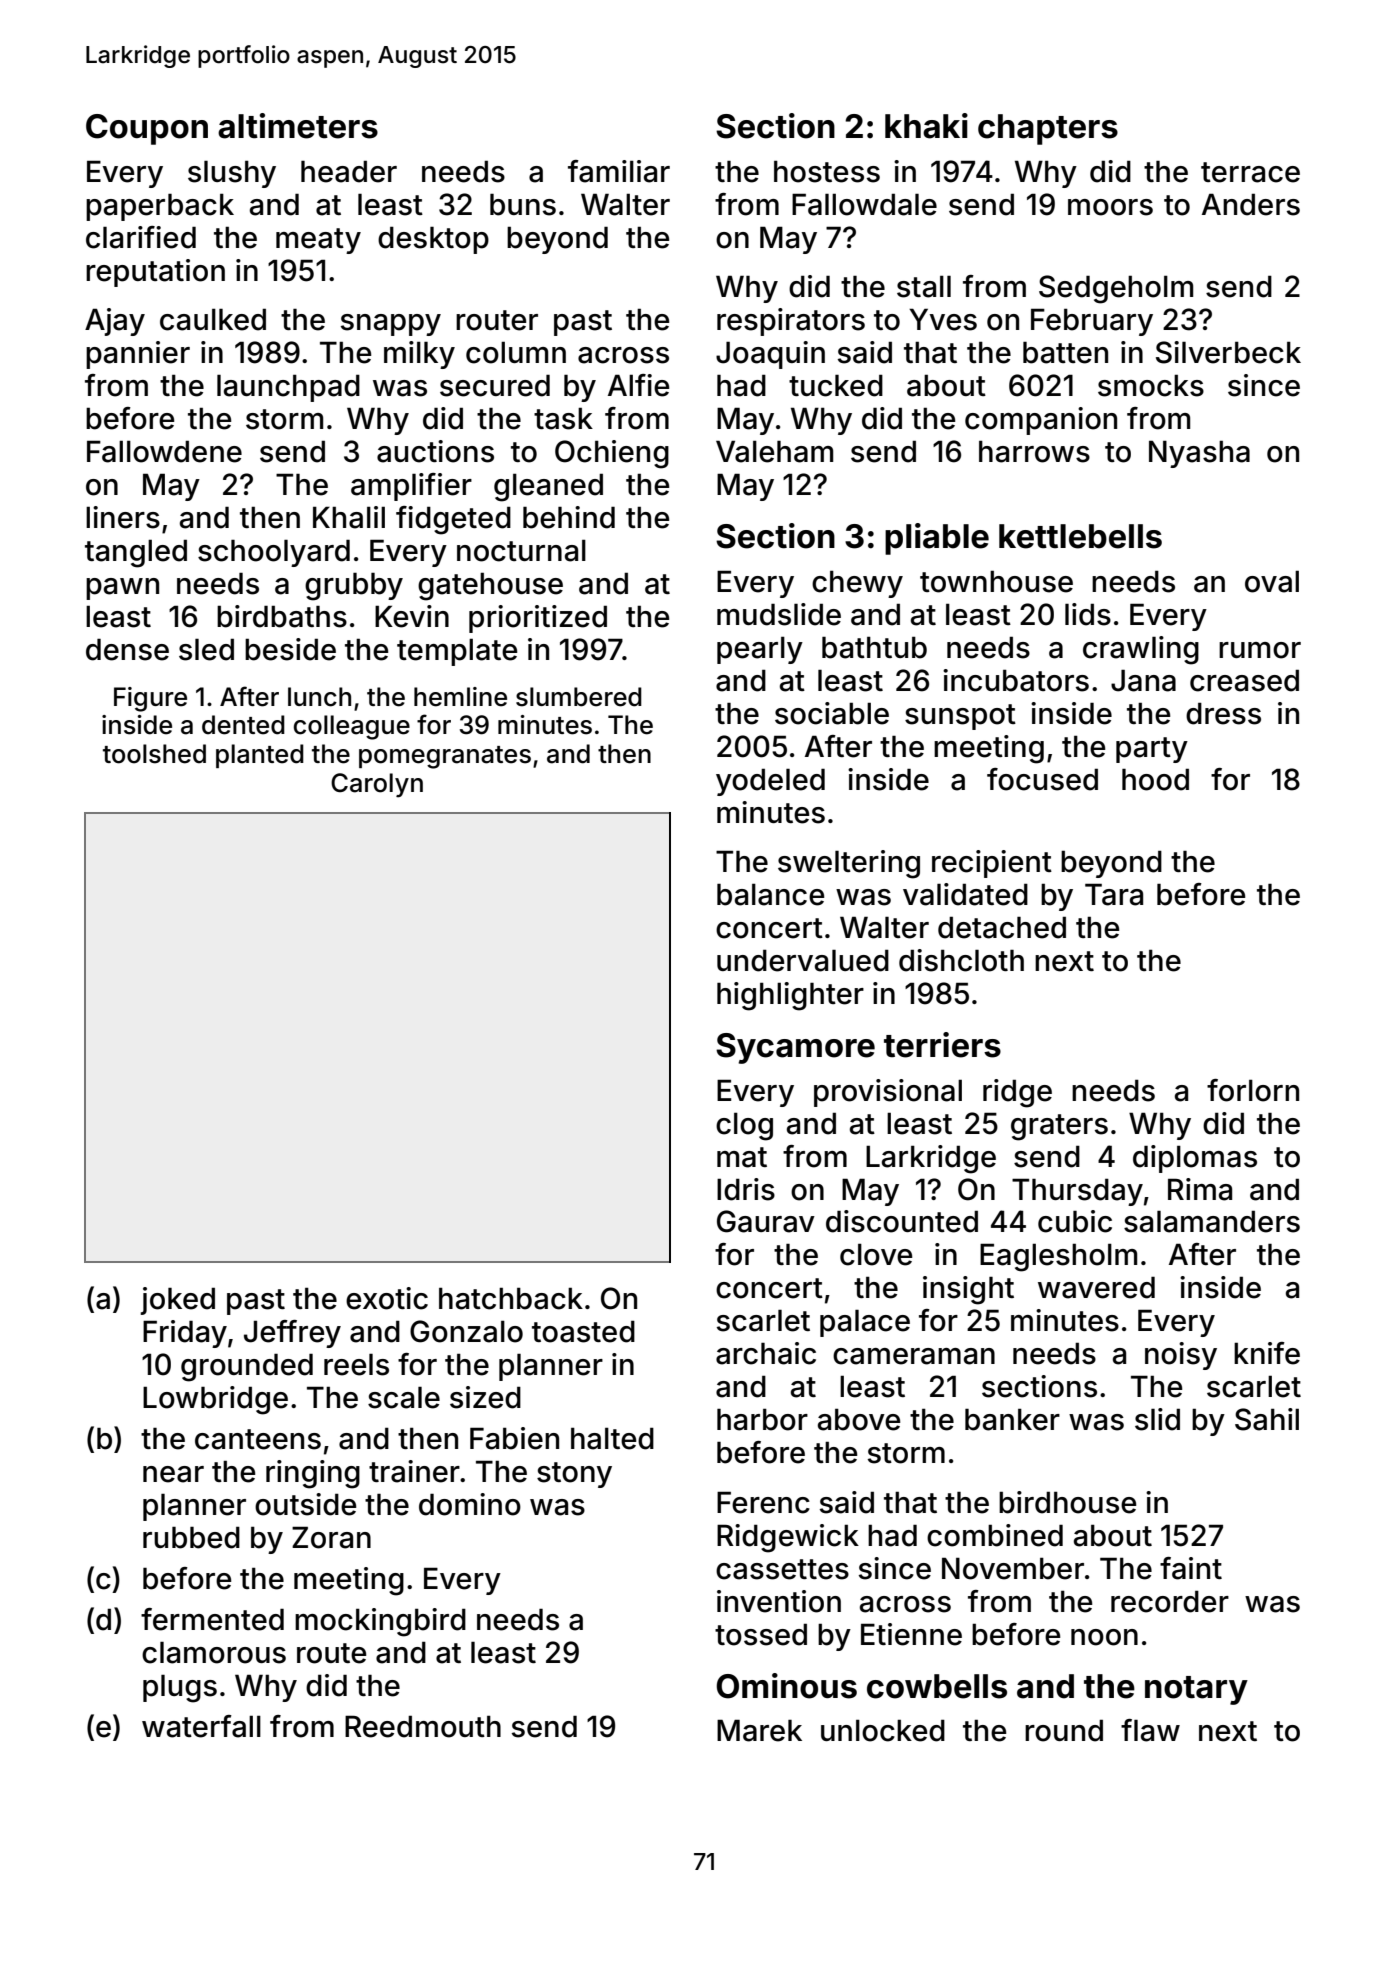 The image size is (1386, 1969). What do you see at coordinates (213, 319) in the image?
I see `caulked` at bounding box center [213, 319].
